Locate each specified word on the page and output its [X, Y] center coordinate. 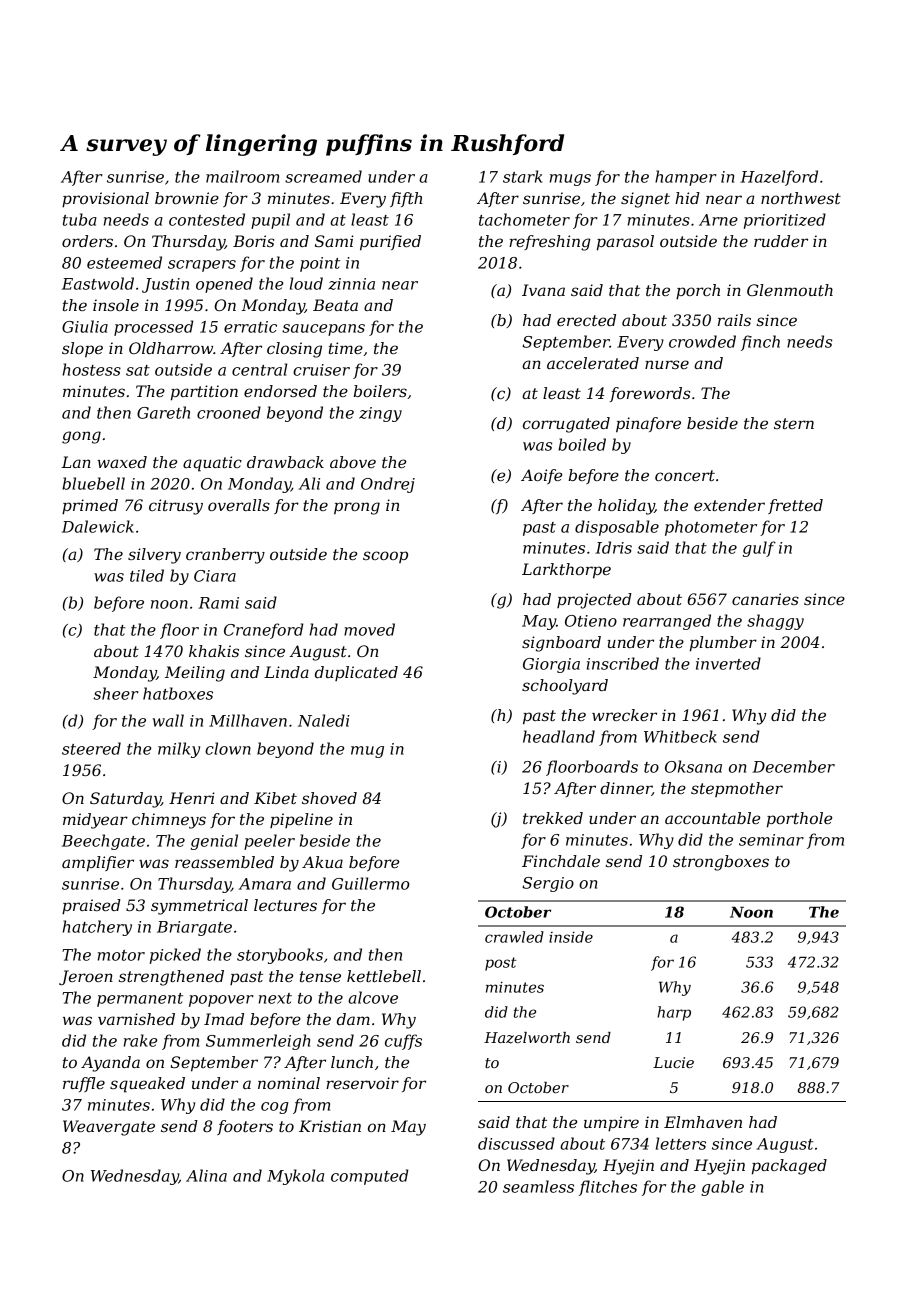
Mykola [295, 1177]
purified [390, 243]
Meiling [195, 674]
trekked [553, 818]
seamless [538, 1186]
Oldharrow [171, 348]
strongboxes [721, 863]
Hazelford [779, 178]
